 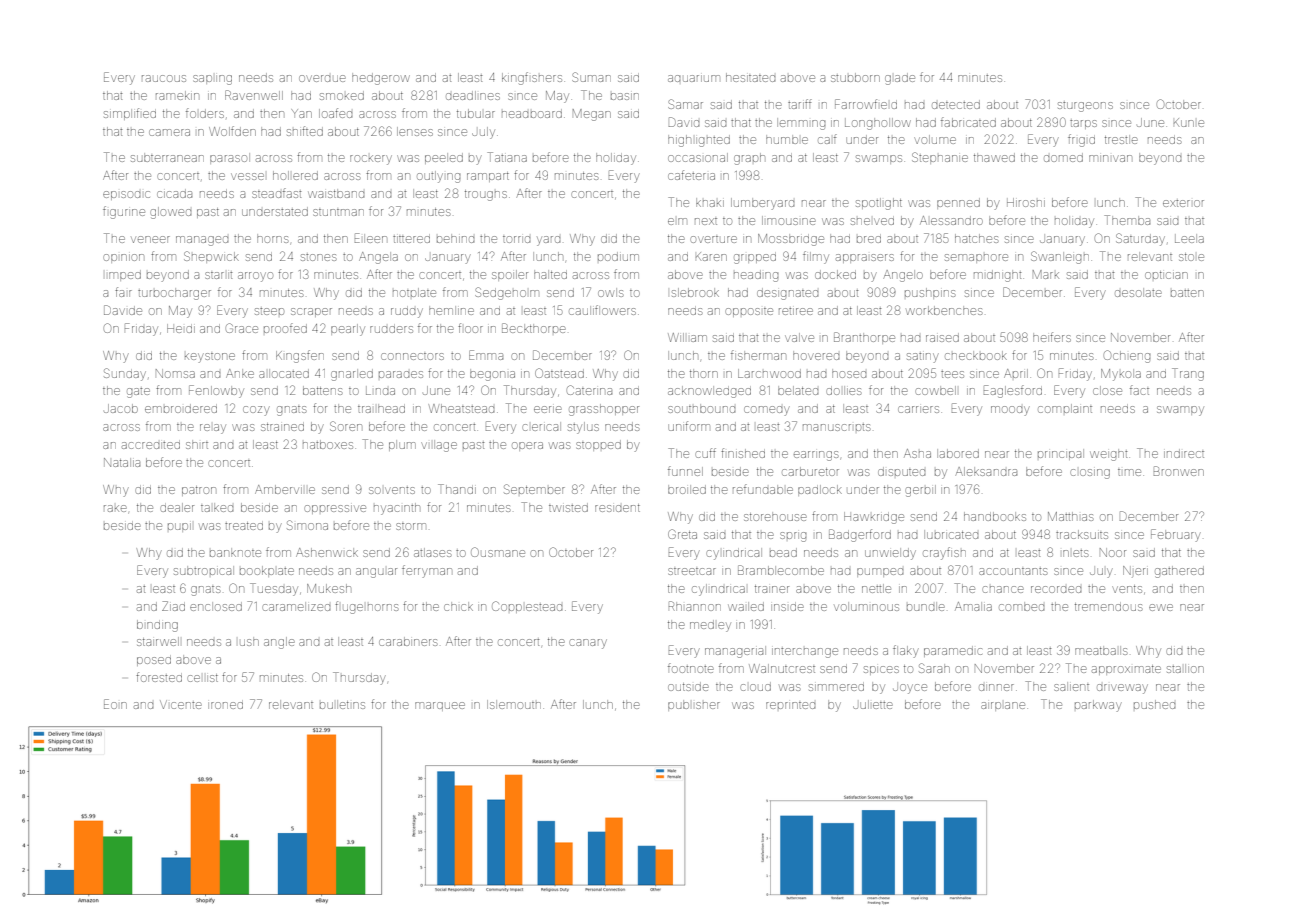 I want to click on stuntman, so click(x=338, y=212).
